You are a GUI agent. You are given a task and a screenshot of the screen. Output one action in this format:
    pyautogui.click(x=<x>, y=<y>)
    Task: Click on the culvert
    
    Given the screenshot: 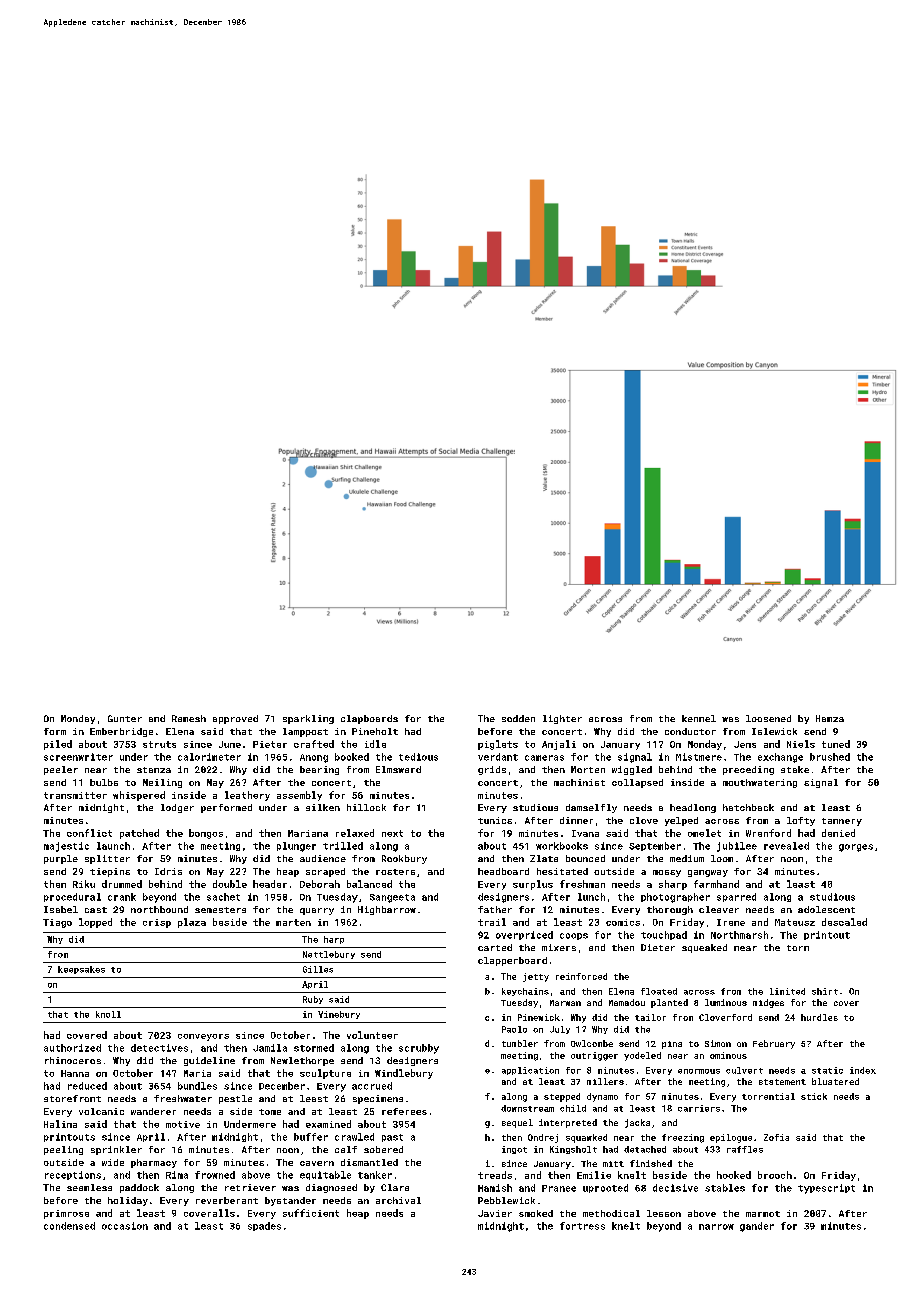 What is the action you would take?
    pyautogui.click(x=744, y=1070)
